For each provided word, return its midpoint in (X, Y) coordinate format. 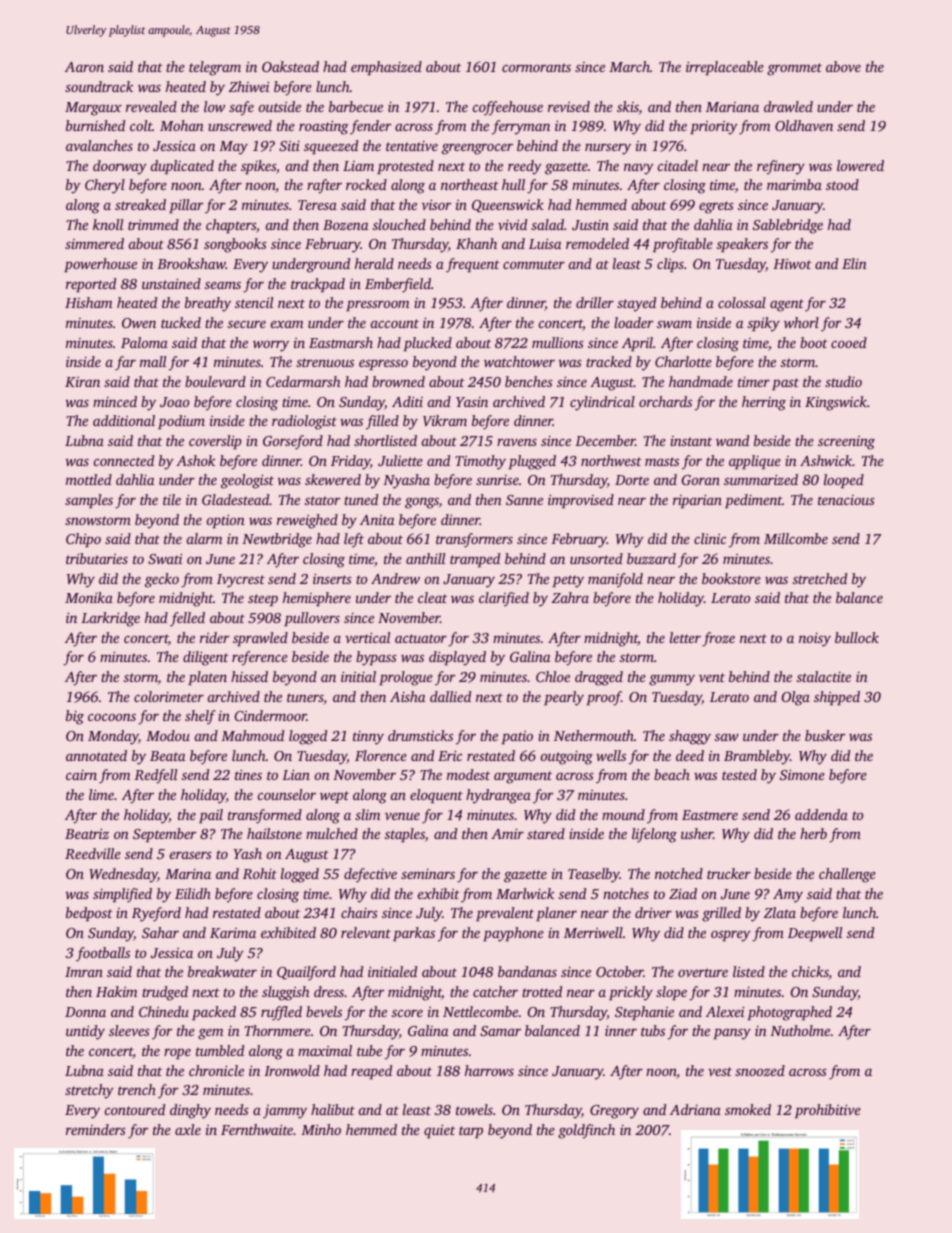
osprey (731, 936)
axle (188, 1129)
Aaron (84, 67)
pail (211, 816)
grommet (794, 69)
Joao (174, 402)
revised (569, 106)
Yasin (472, 402)
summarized (761, 479)
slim (367, 814)
